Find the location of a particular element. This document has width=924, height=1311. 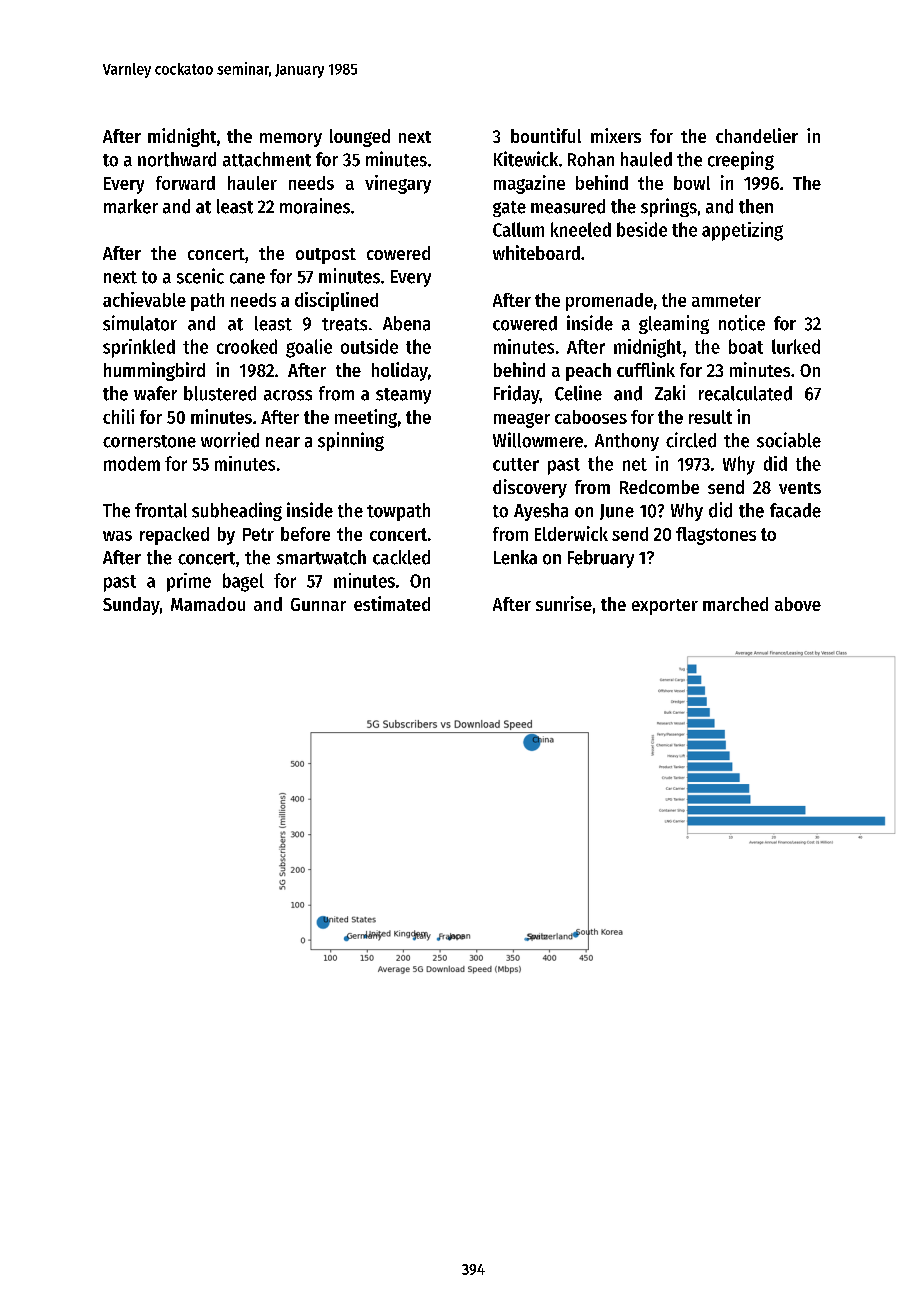

cane is located at coordinates (247, 278).
